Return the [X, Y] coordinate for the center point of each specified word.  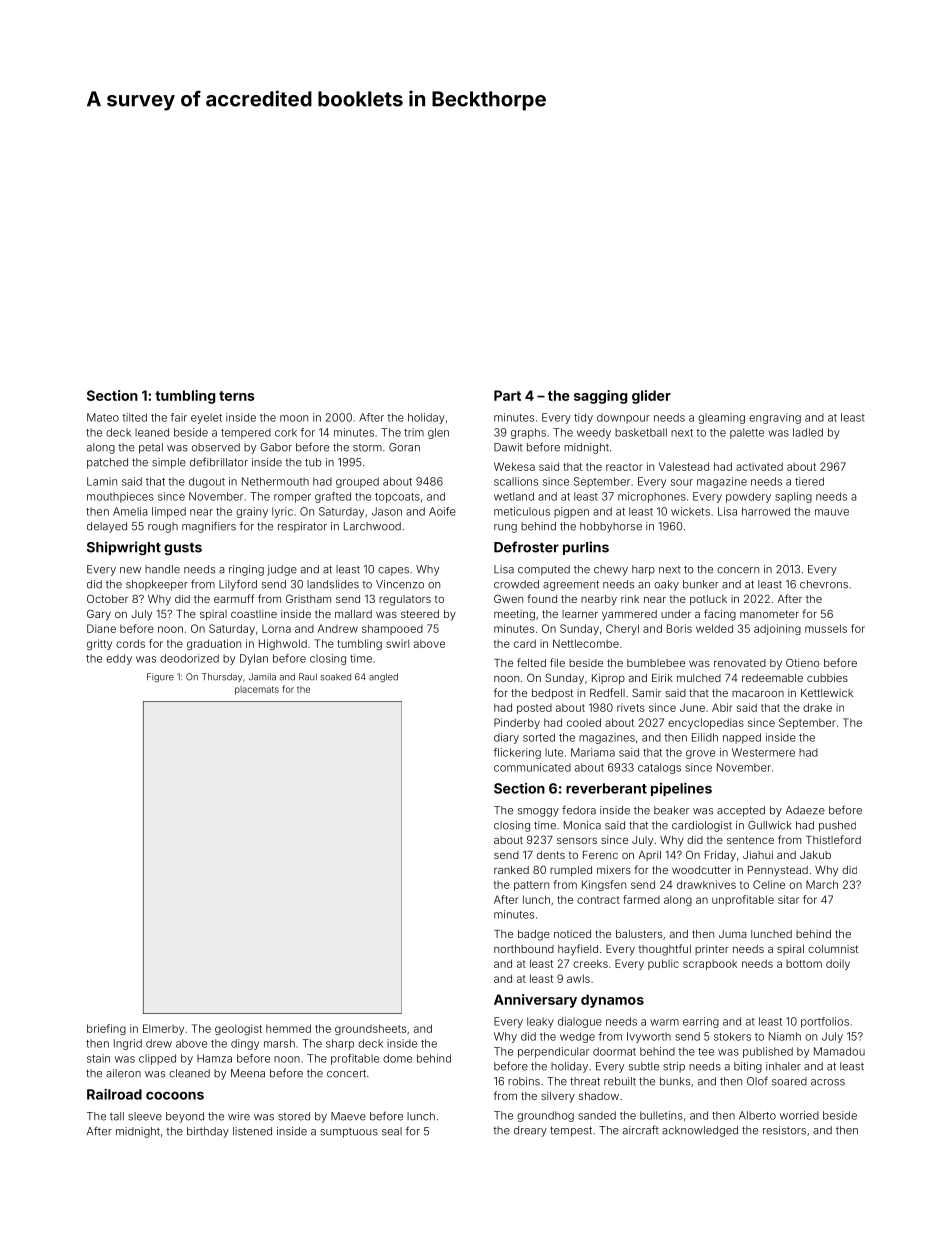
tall [117, 1116]
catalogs [659, 768]
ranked [511, 870]
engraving [775, 418]
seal [392, 1131]
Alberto [757, 1115]
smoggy [538, 812]
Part [507, 395]
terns [237, 396]
